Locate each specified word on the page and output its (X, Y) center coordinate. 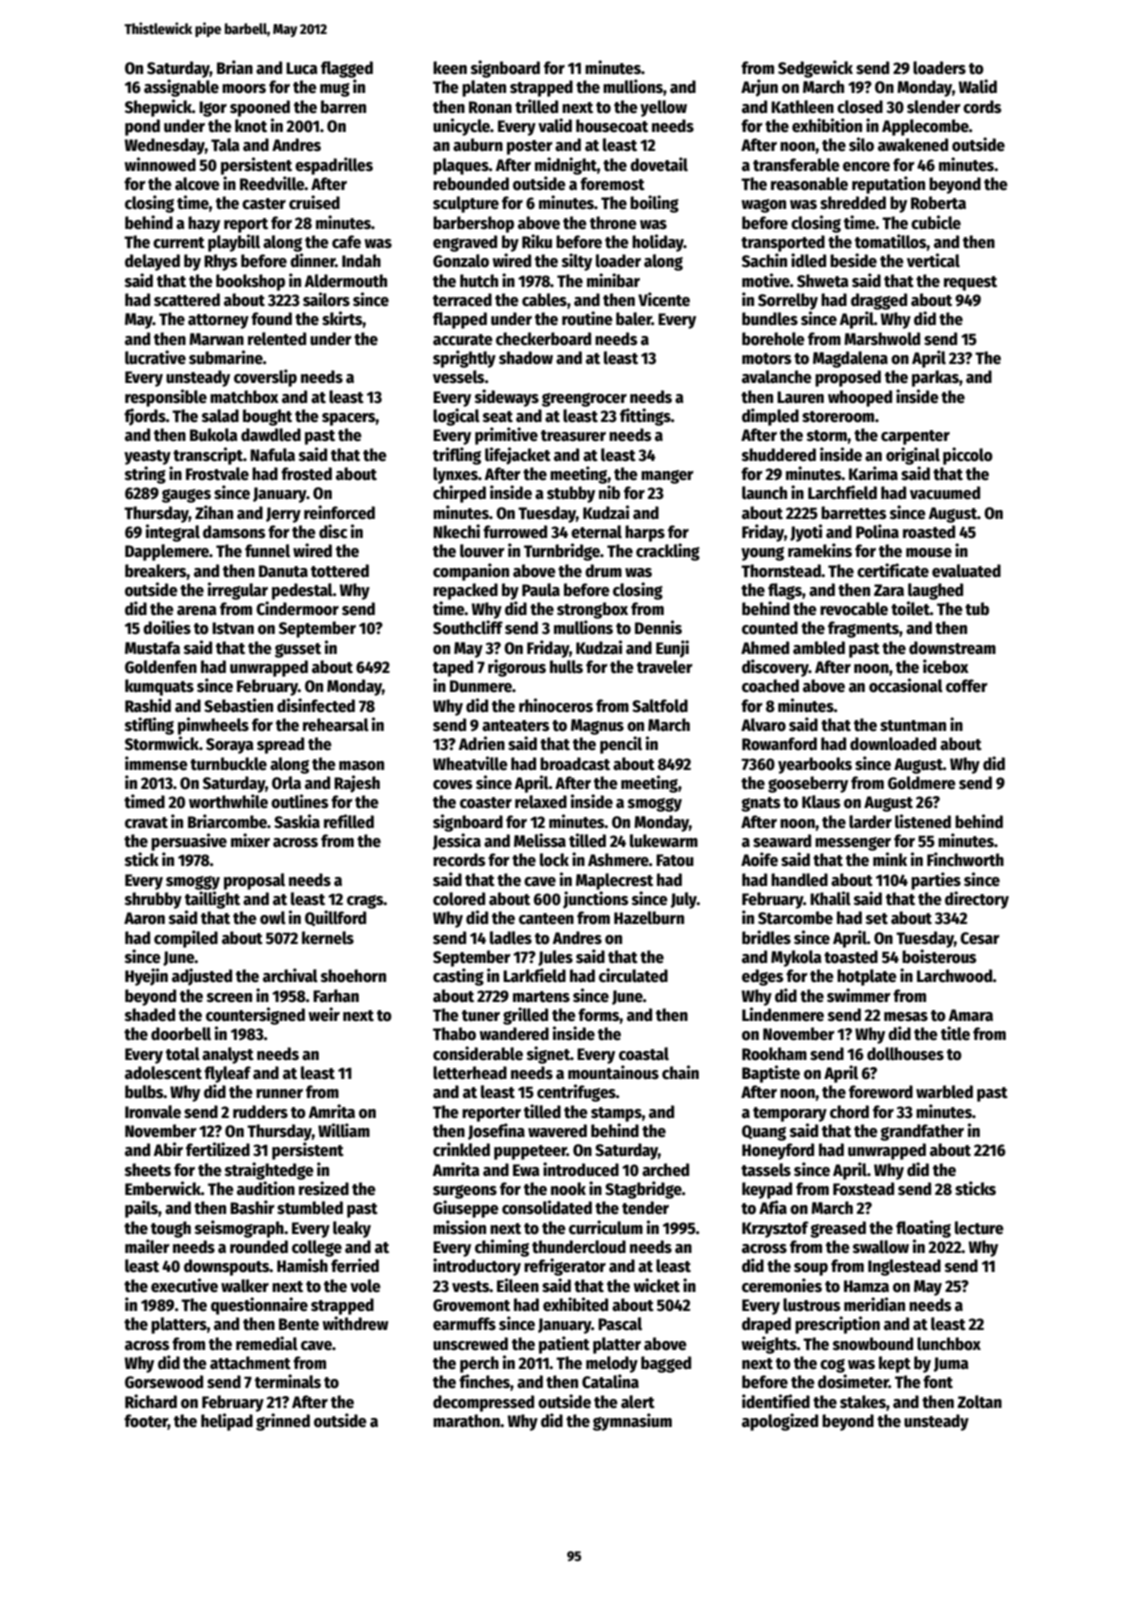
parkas (935, 378)
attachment (250, 1363)
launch (764, 493)
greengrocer (584, 400)
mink (890, 859)
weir (324, 1014)
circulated (633, 975)
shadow (526, 358)
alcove (197, 184)
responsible (166, 398)
